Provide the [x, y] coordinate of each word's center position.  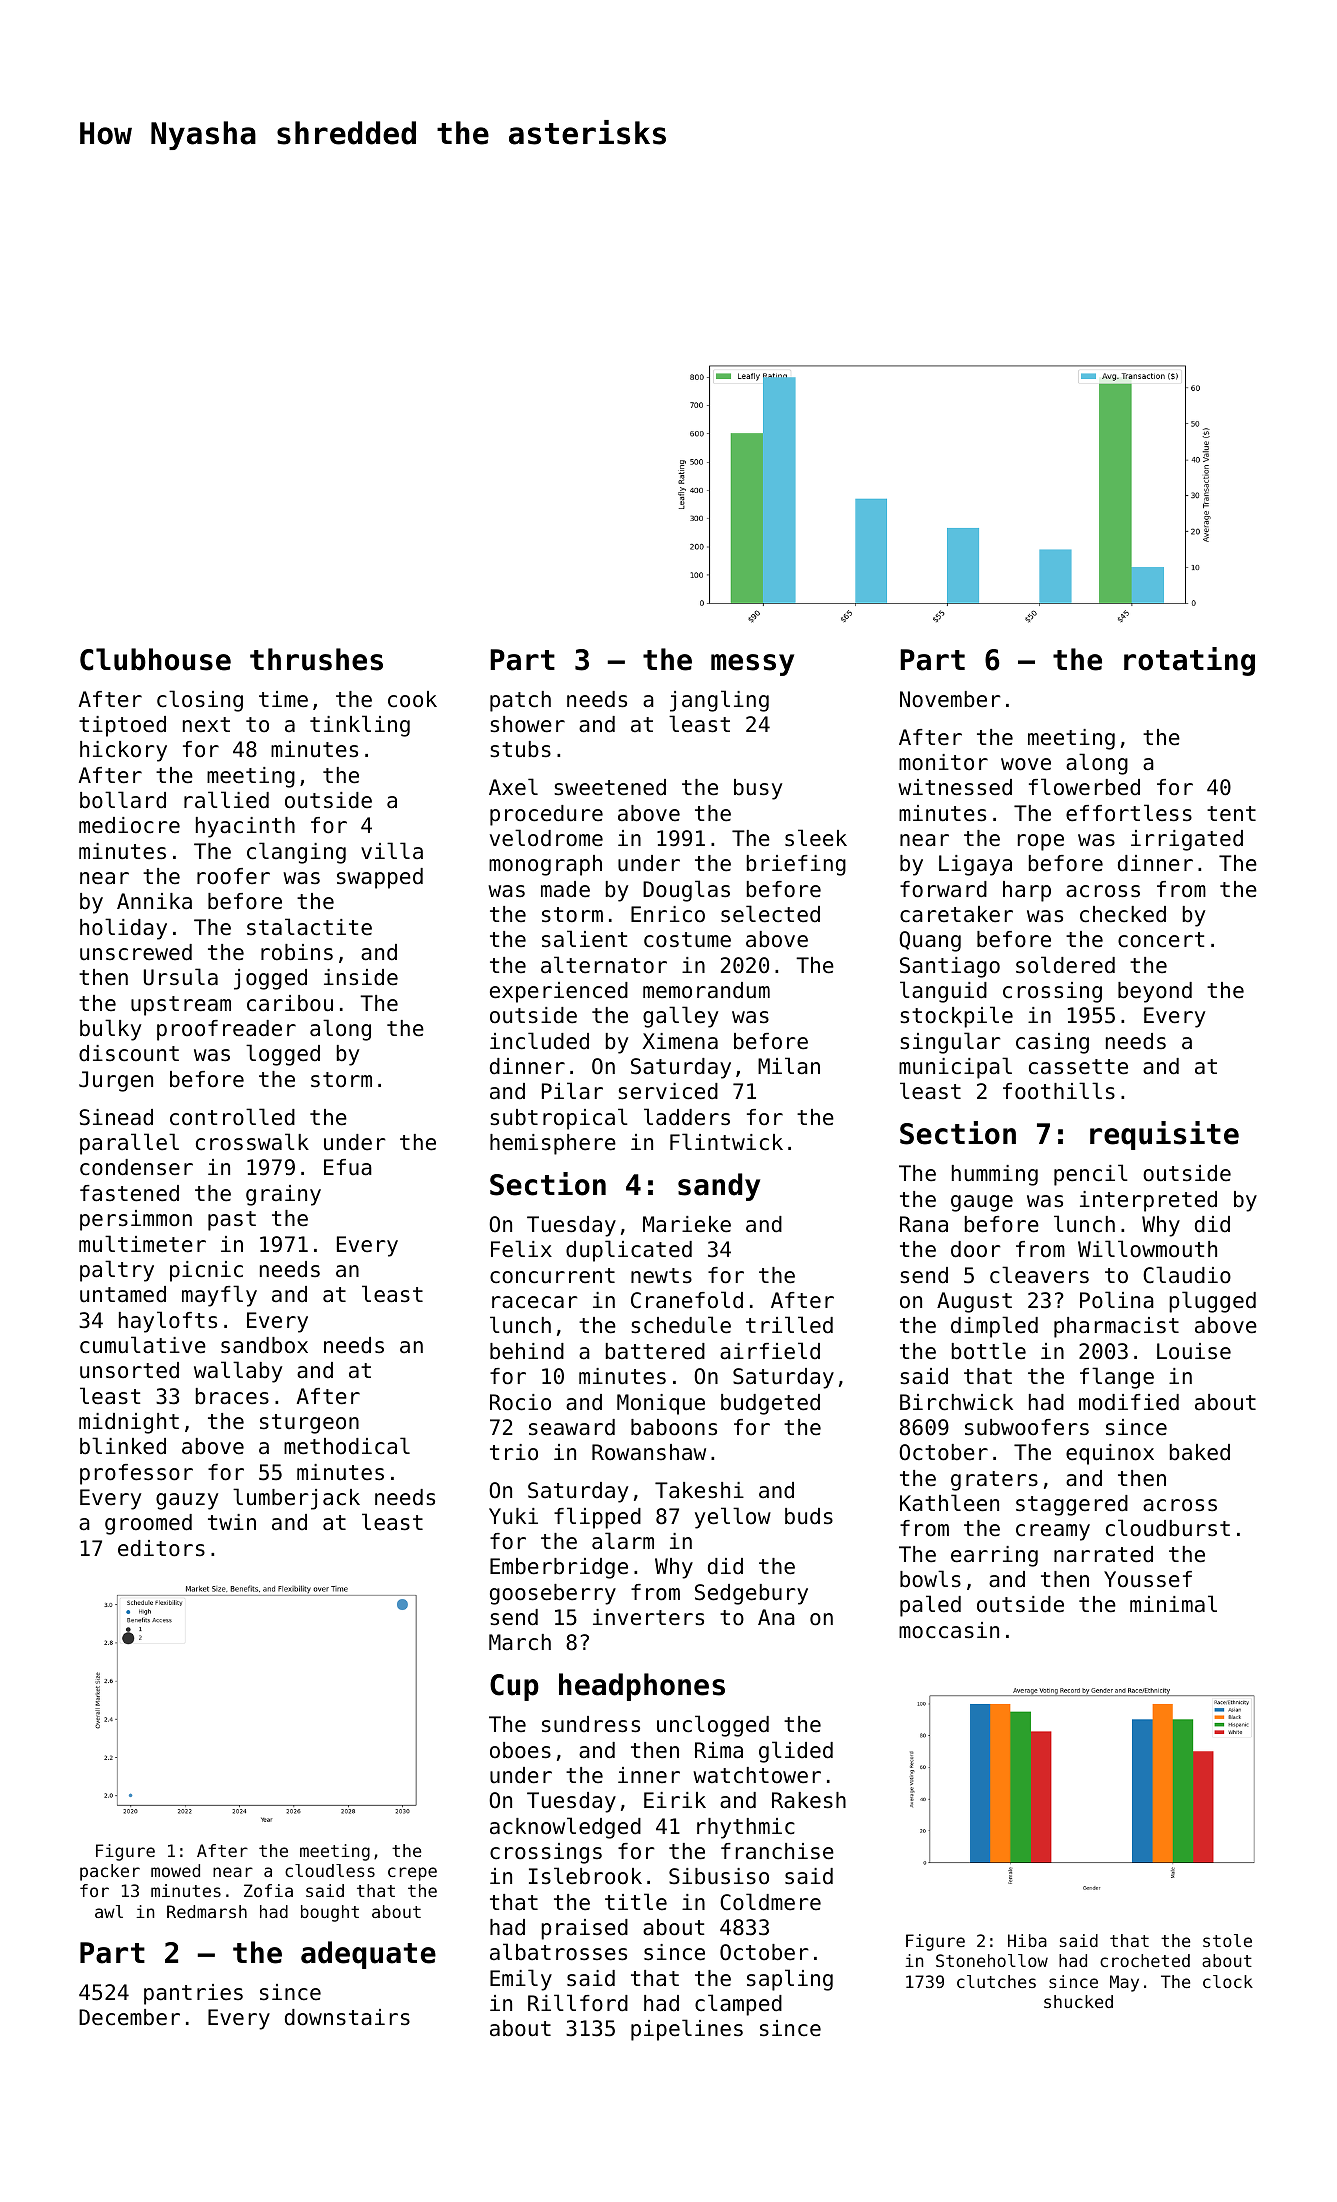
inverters [648, 1617]
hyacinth [245, 827]
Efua [348, 1167]
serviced [668, 1091]
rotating [1189, 661]
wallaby [238, 1372]
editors [161, 1548]
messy [752, 665]
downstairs [347, 2017]
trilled [789, 1325]
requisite [1164, 1135]
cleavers [1039, 1275]
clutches [996, 1981]
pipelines [687, 2030]
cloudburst [1168, 1528]
